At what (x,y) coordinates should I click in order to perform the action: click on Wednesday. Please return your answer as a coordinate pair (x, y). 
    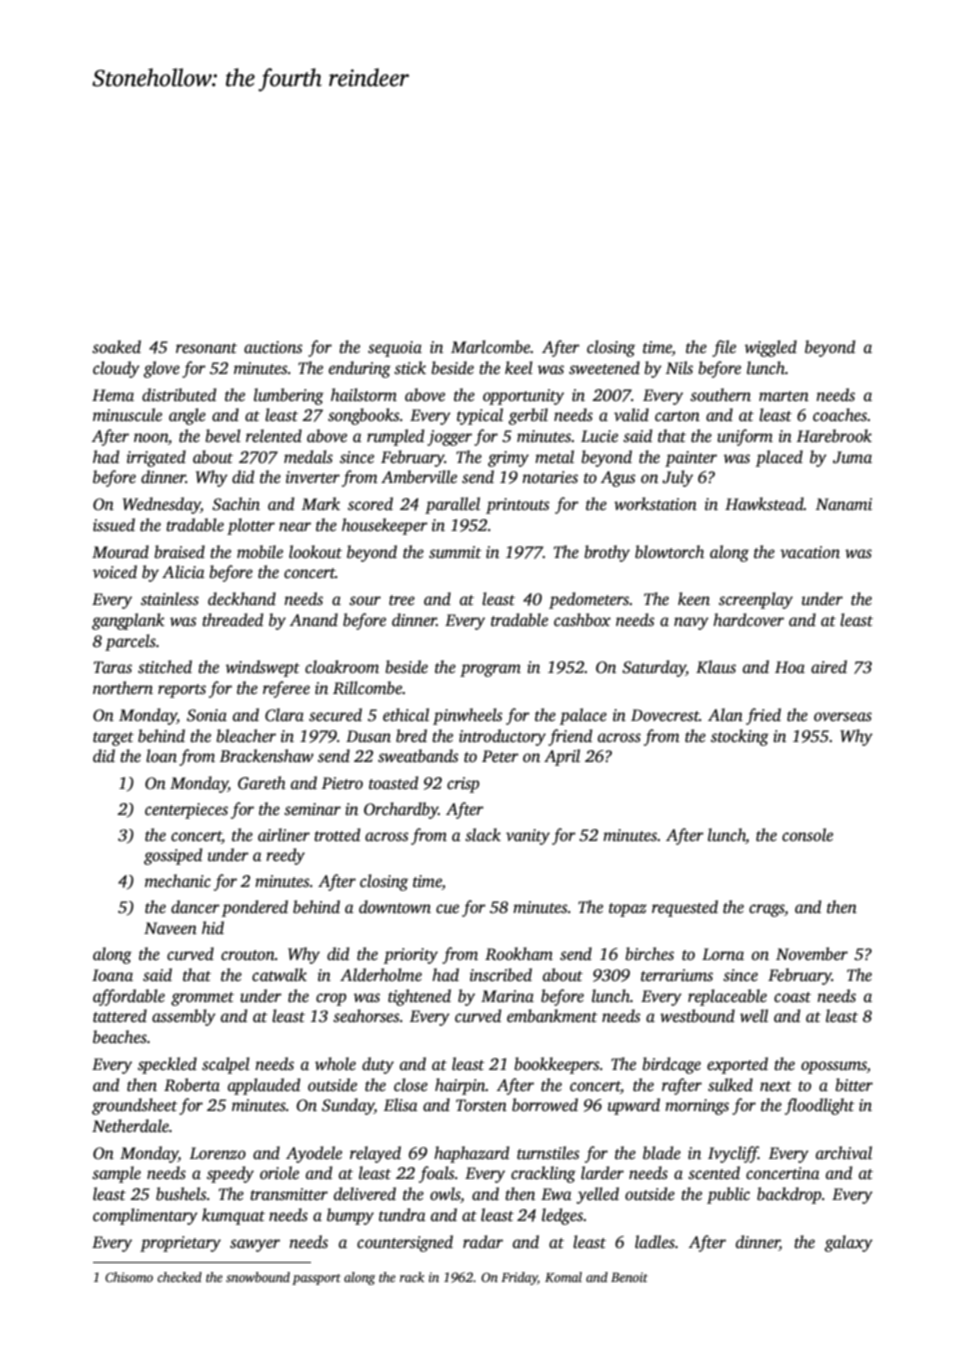
    Looking at the image, I should click on (162, 505).
